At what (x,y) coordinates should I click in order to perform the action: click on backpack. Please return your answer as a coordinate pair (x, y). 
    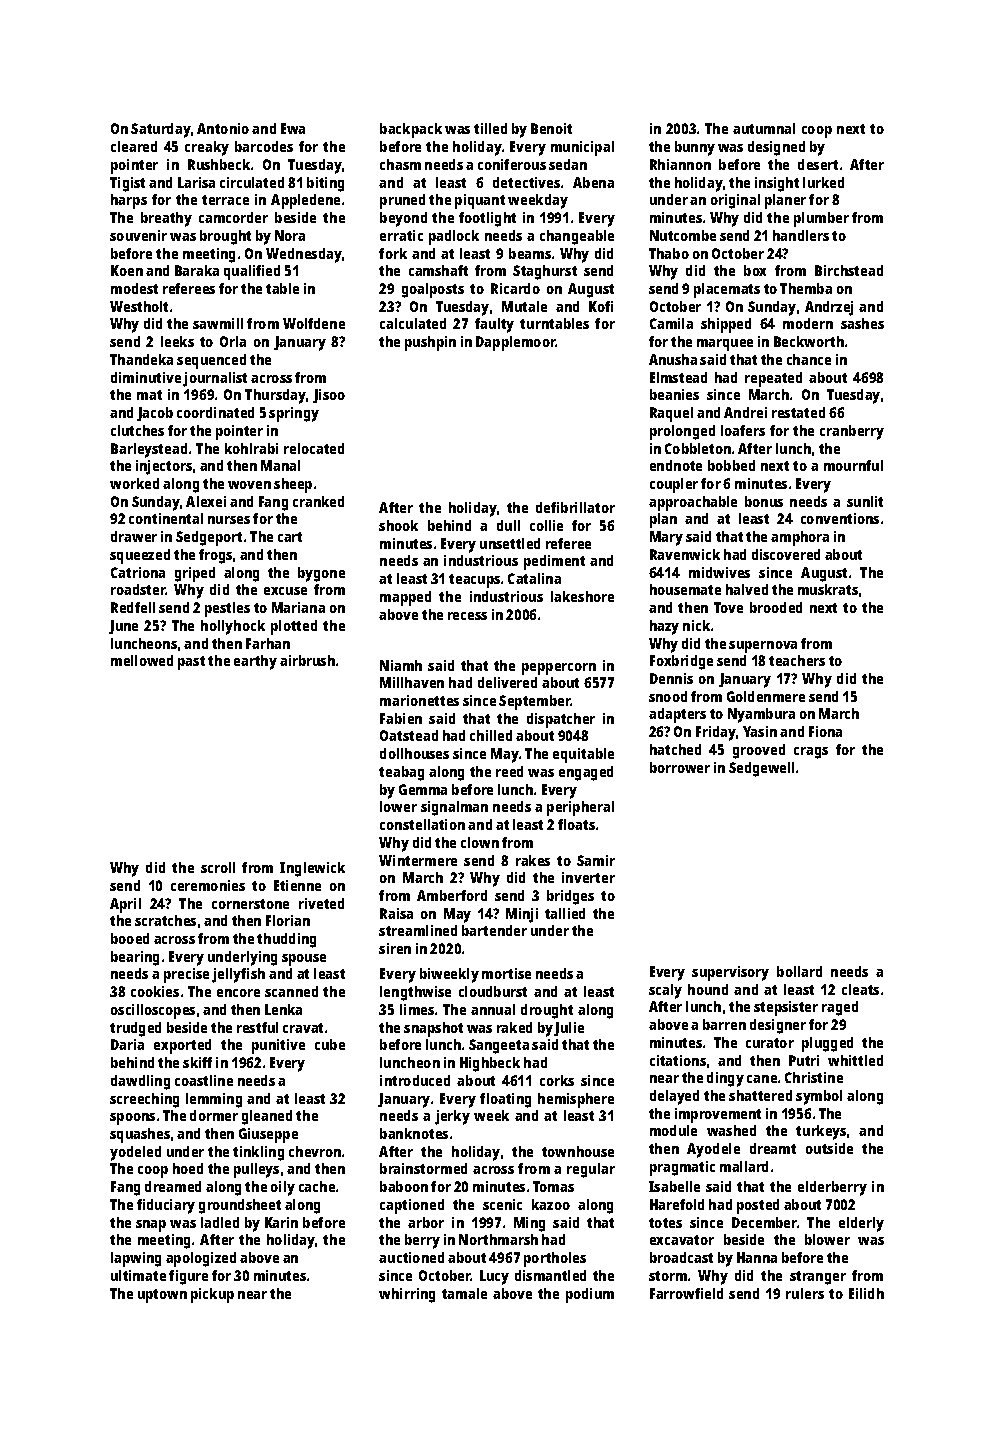
    Looking at the image, I should click on (411, 130).
